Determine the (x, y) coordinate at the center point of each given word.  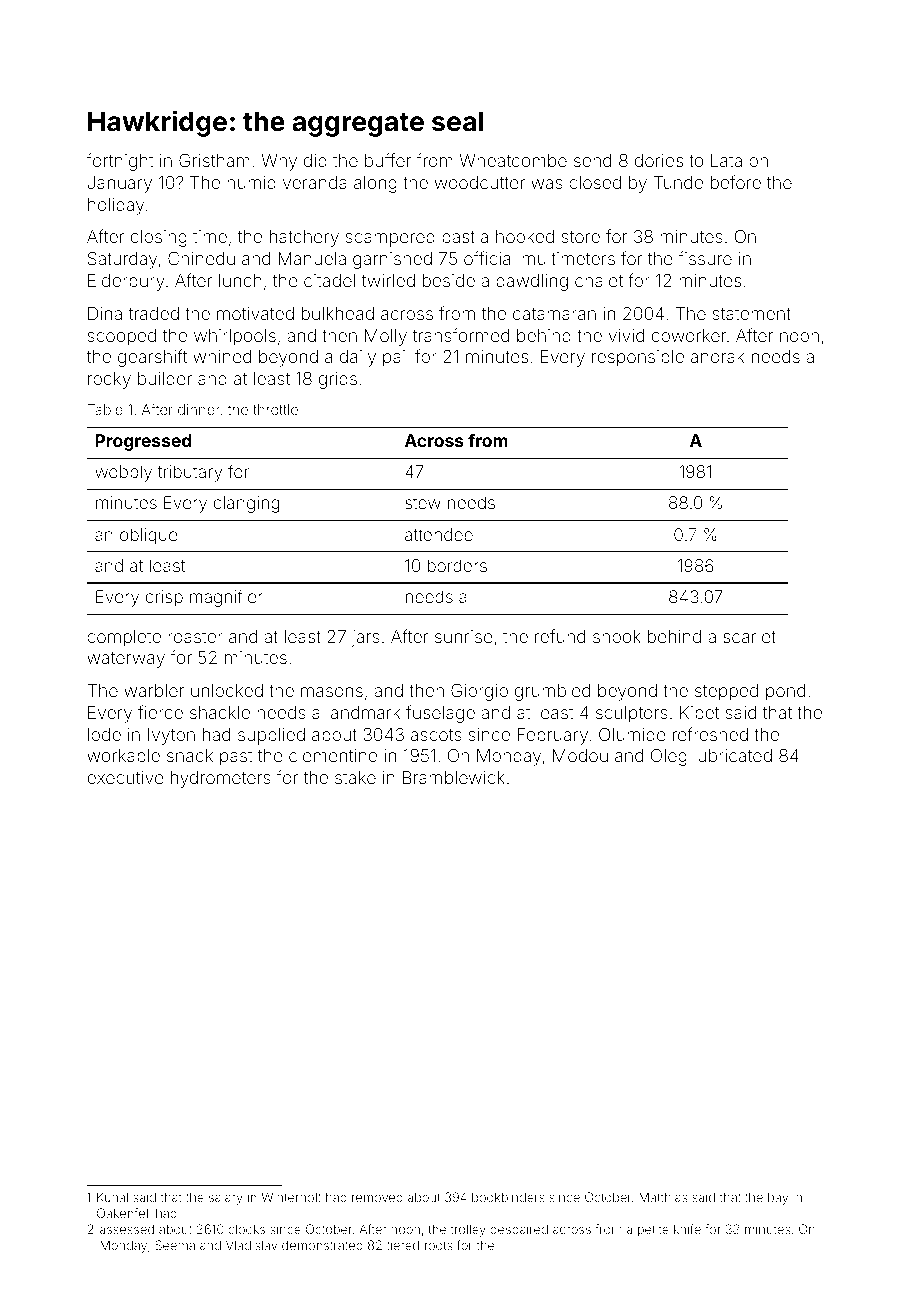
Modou (580, 755)
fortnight (120, 162)
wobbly (123, 473)
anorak (717, 356)
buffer (388, 160)
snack (190, 755)
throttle (275, 409)
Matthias (663, 1197)
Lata (726, 160)
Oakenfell (124, 1213)
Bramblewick (454, 777)
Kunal (112, 1197)
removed (377, 1197)
